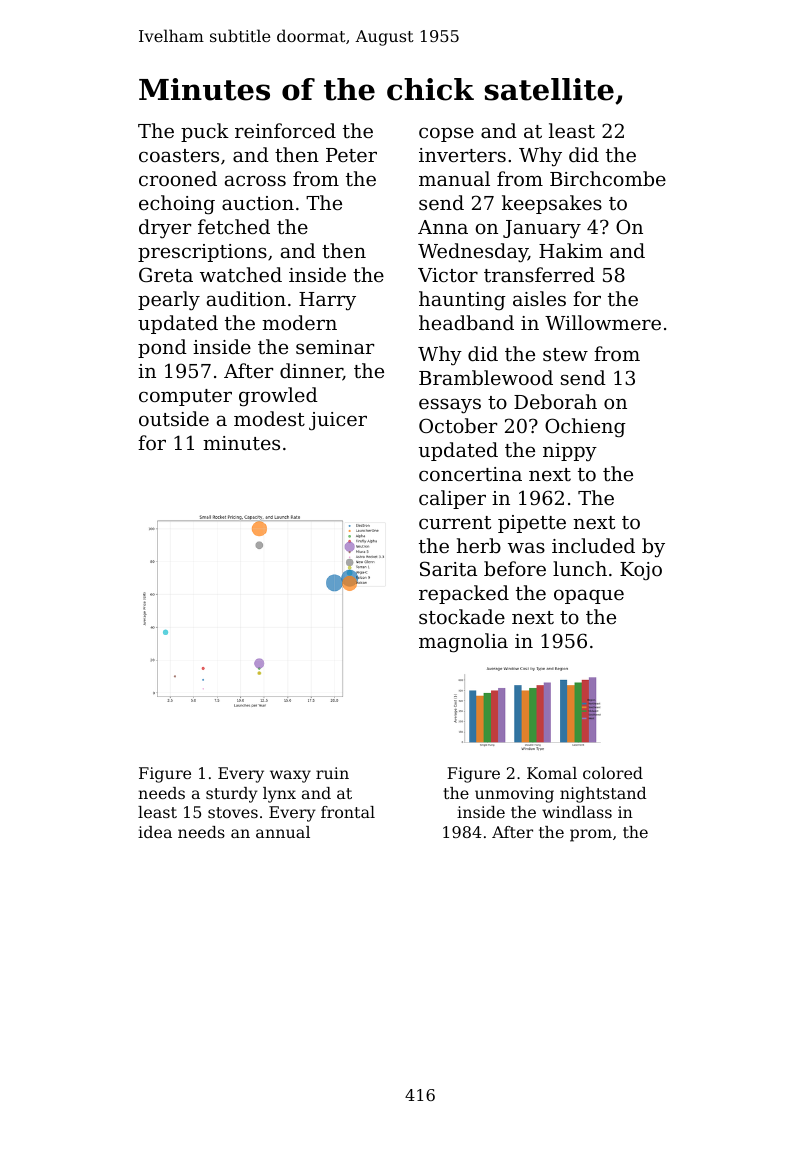 Image resolution: width=810 pixels, height=1149 pixels. I want to click on seminar, so click(335, 347).
